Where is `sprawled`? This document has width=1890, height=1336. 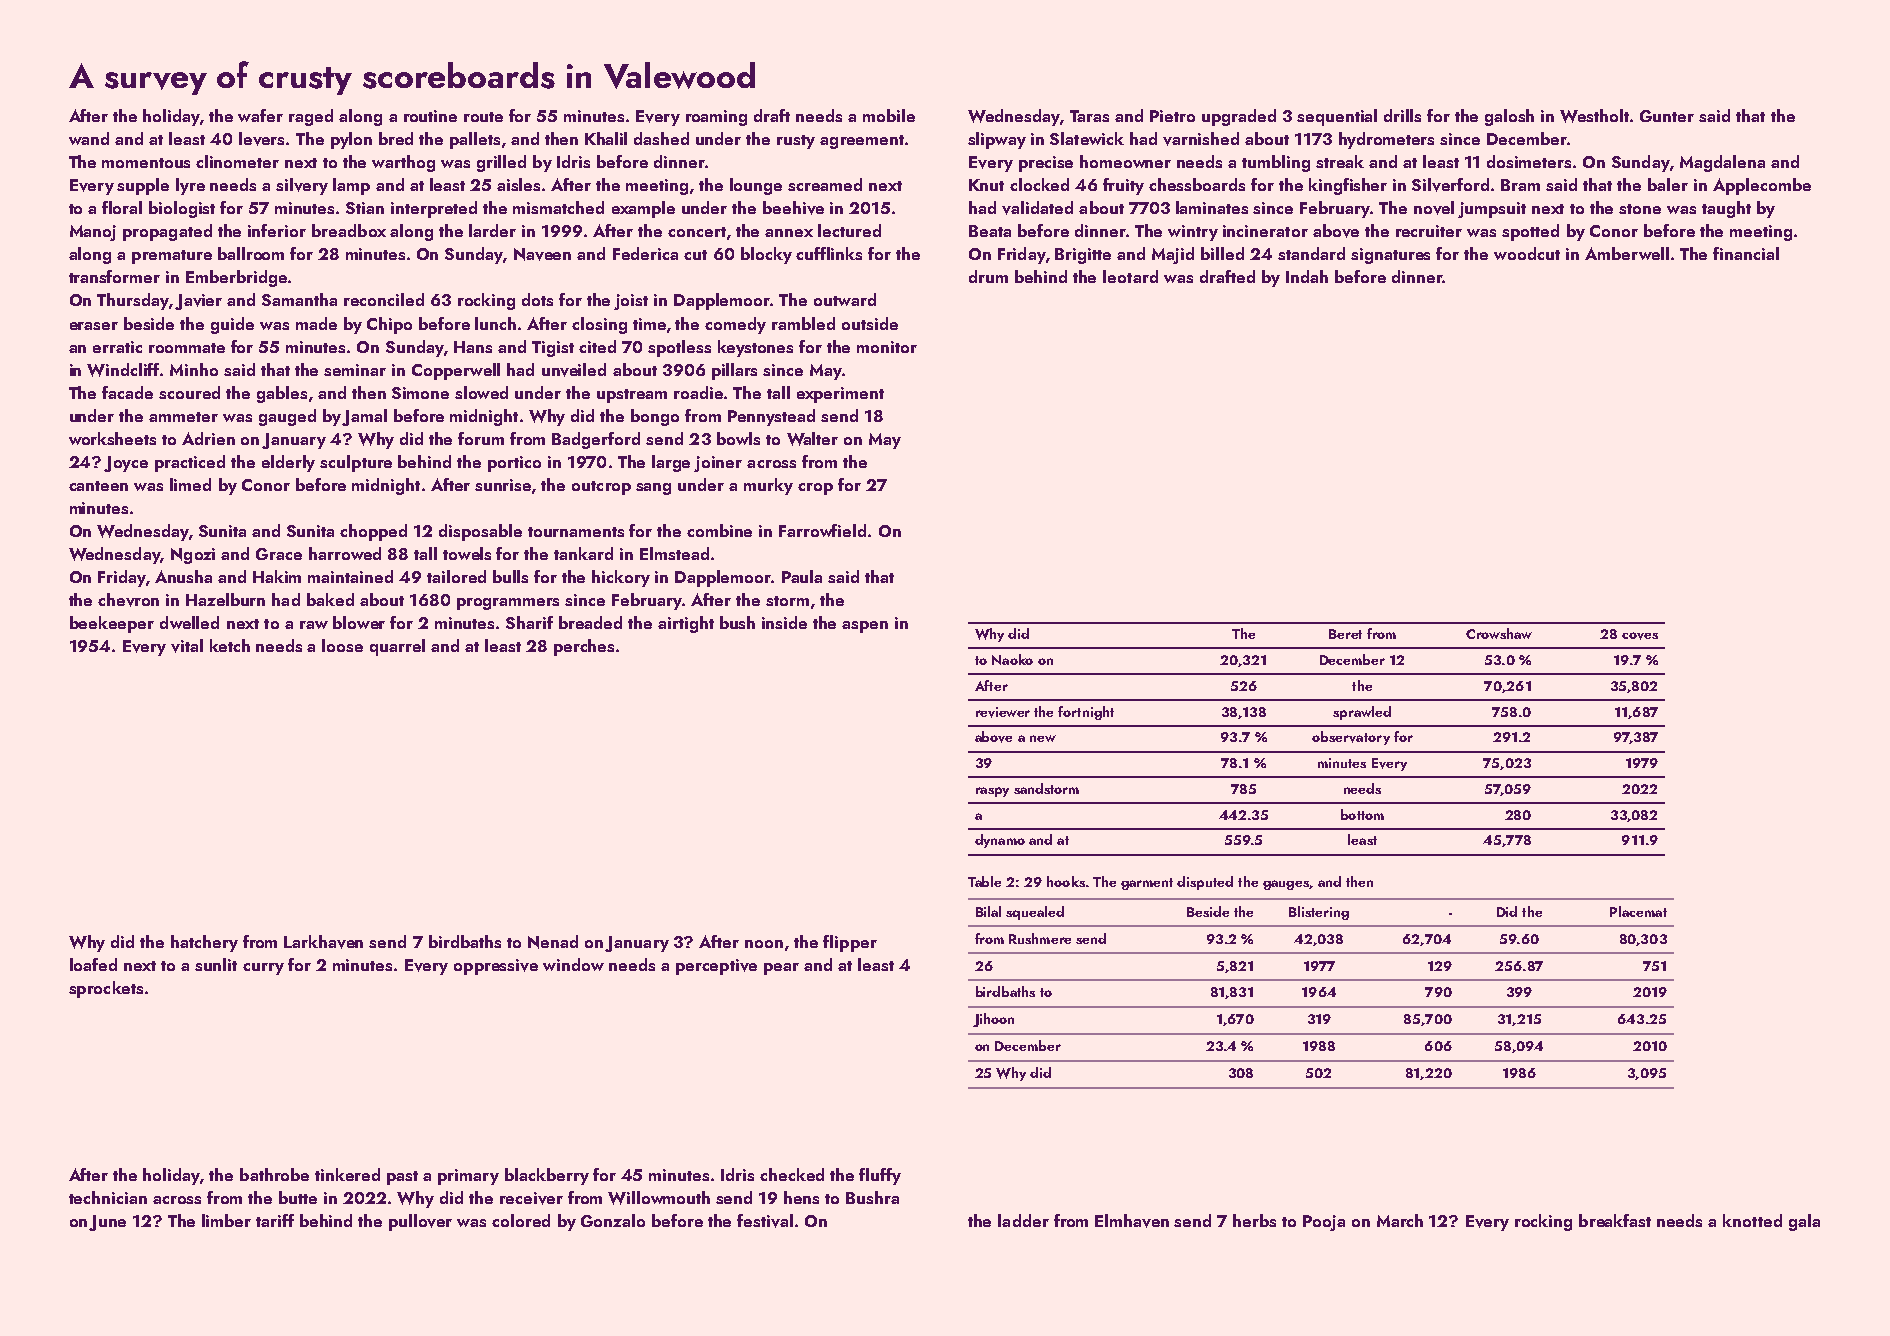
sprawled is located at coordinates (1362, 713).
